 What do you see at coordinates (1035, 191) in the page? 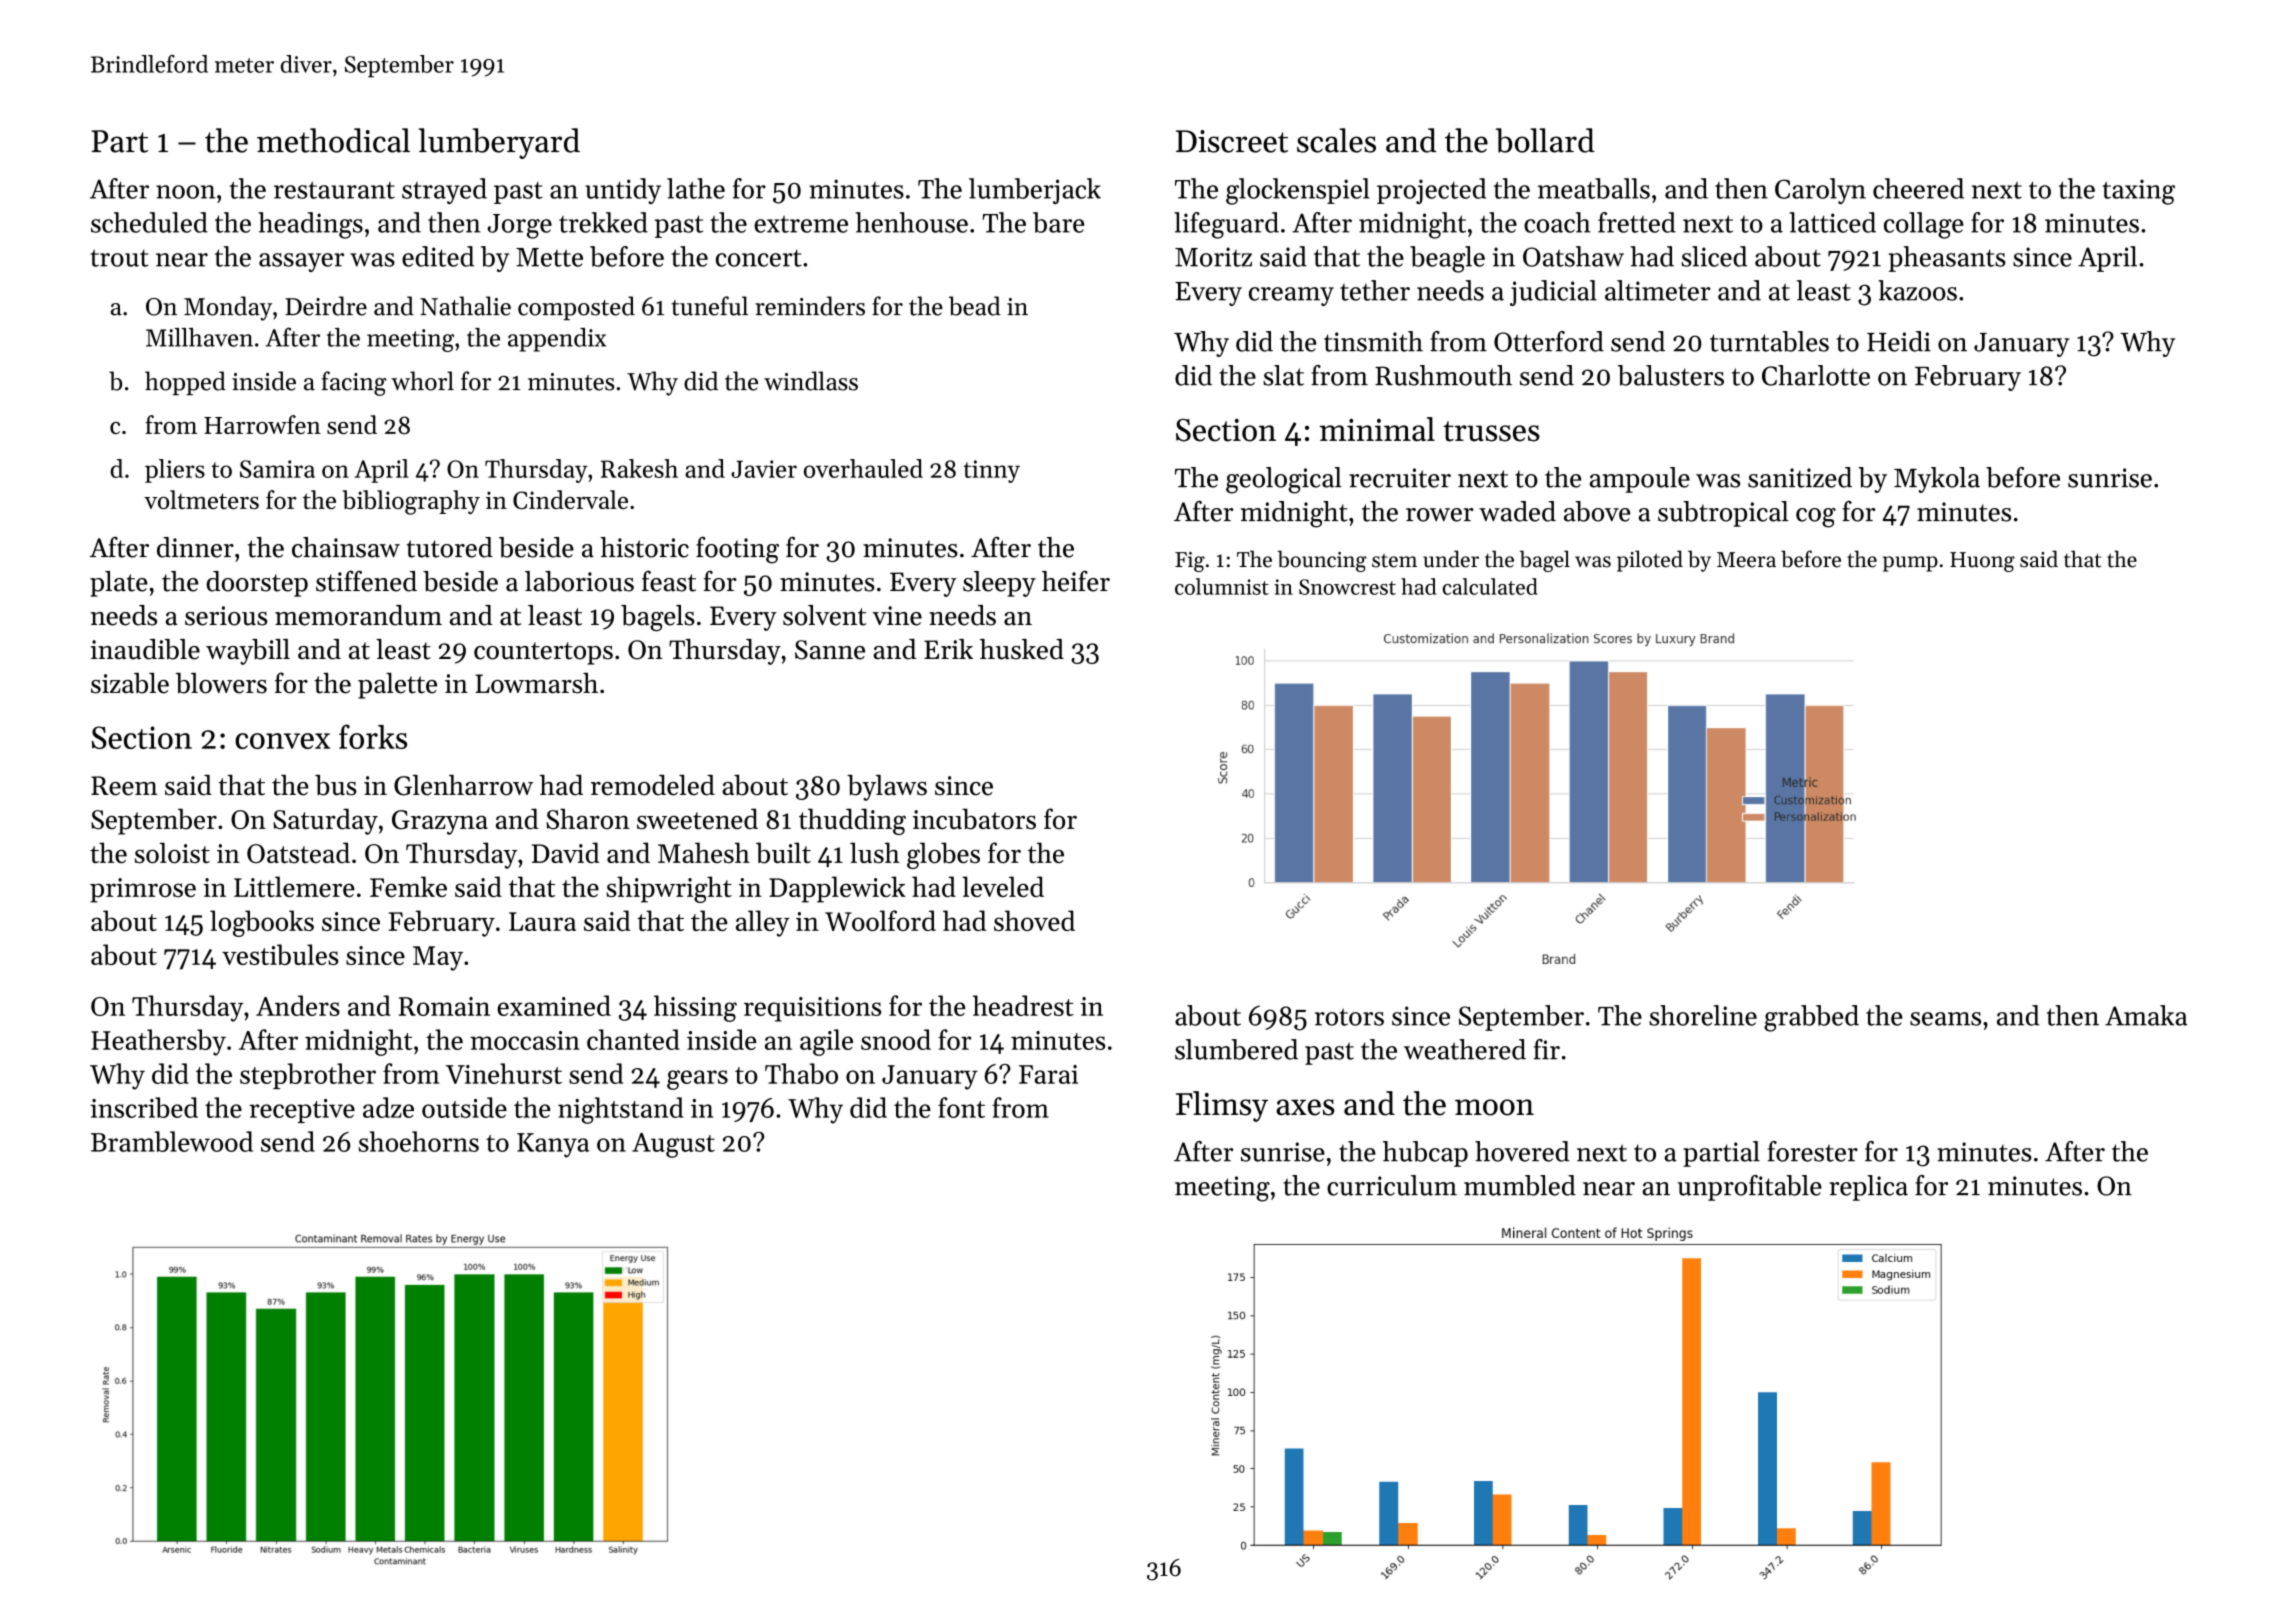
I see `lumberjack` at bounding box center [1035, 191].
